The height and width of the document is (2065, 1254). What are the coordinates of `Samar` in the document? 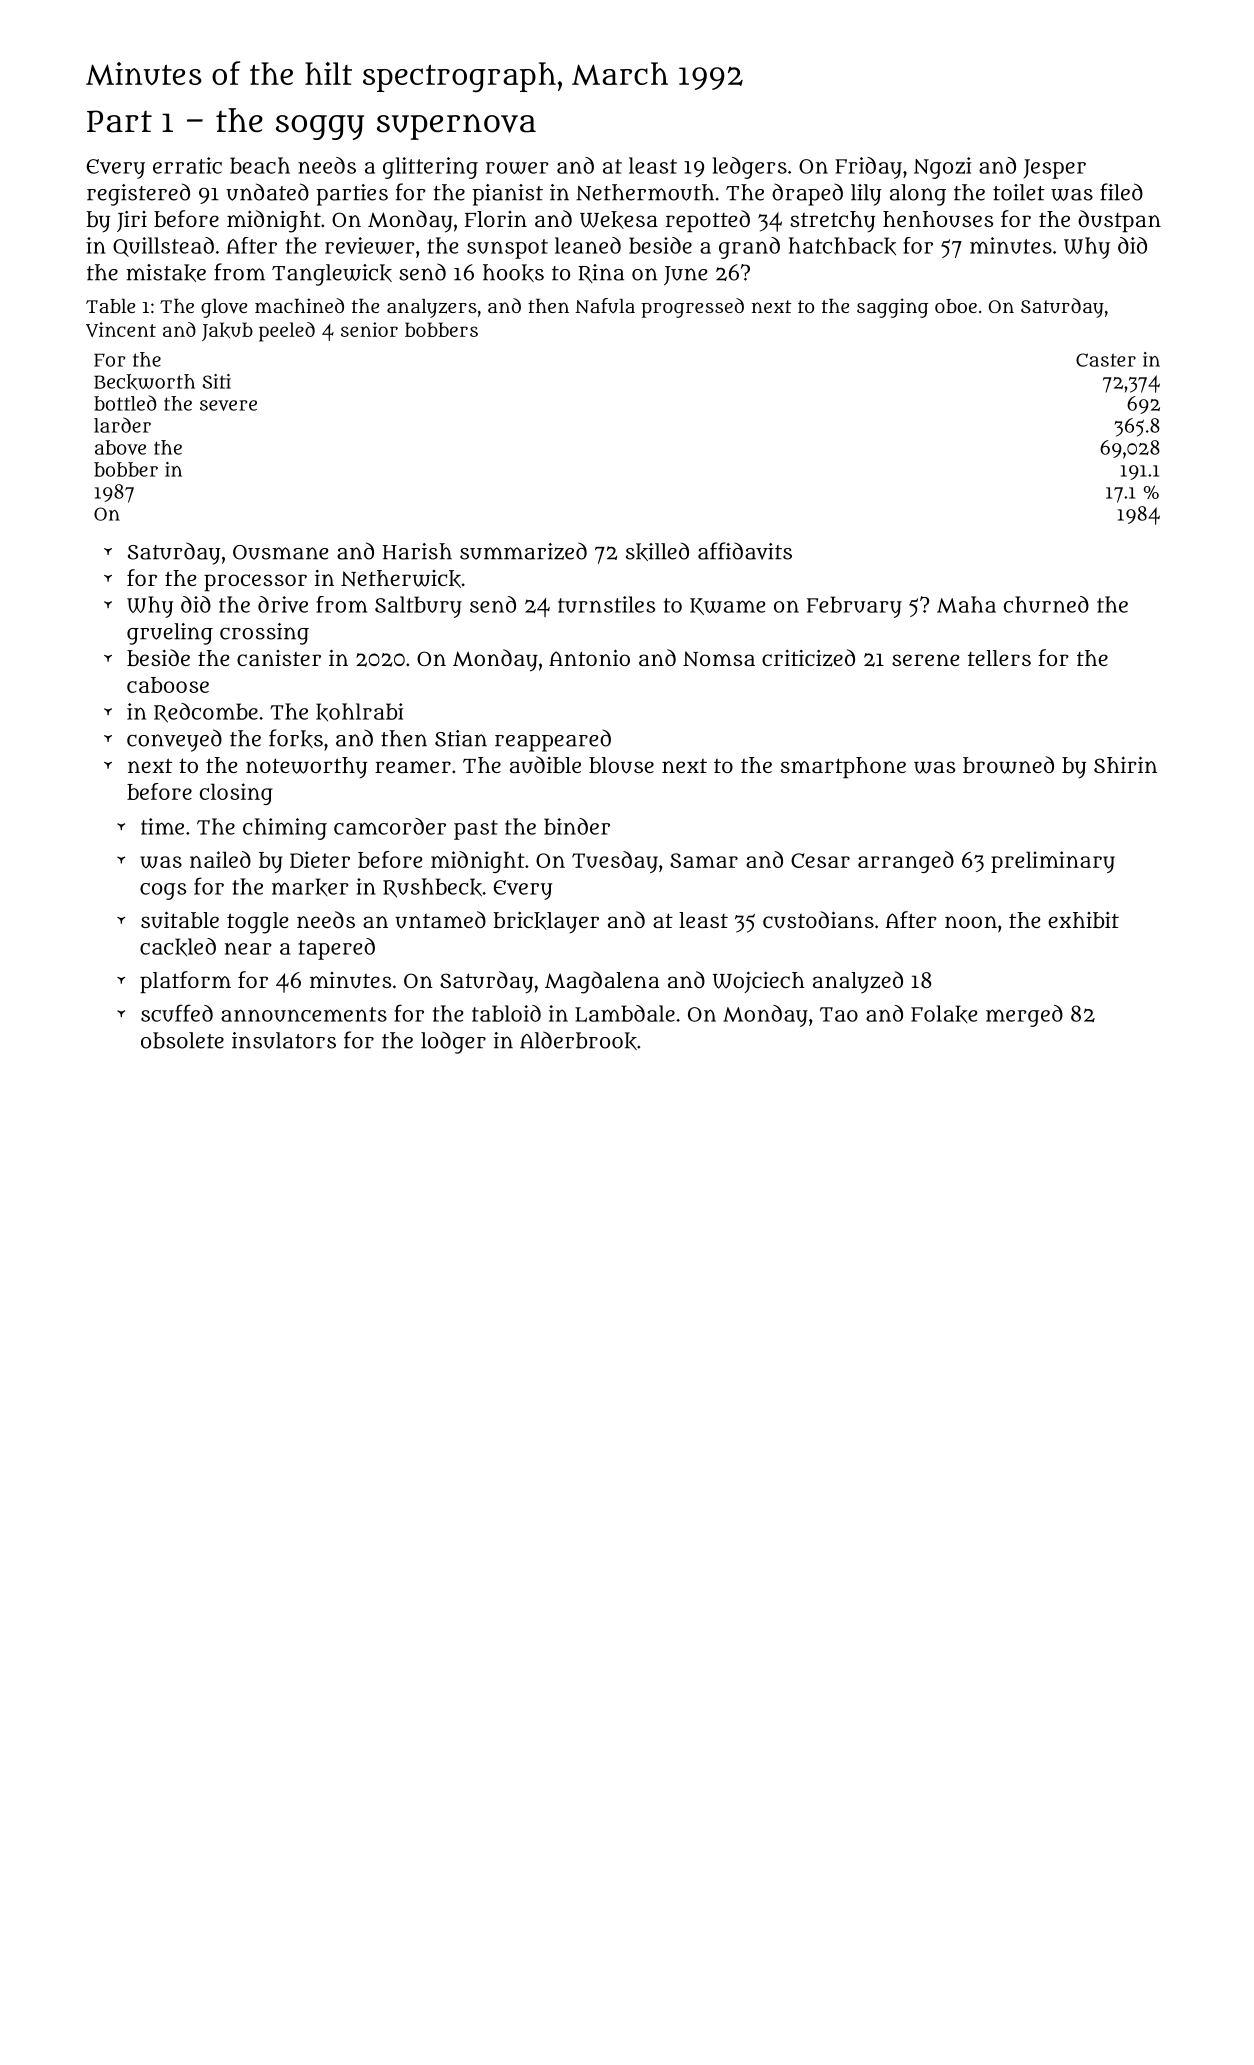 It's located at (704, 860).
